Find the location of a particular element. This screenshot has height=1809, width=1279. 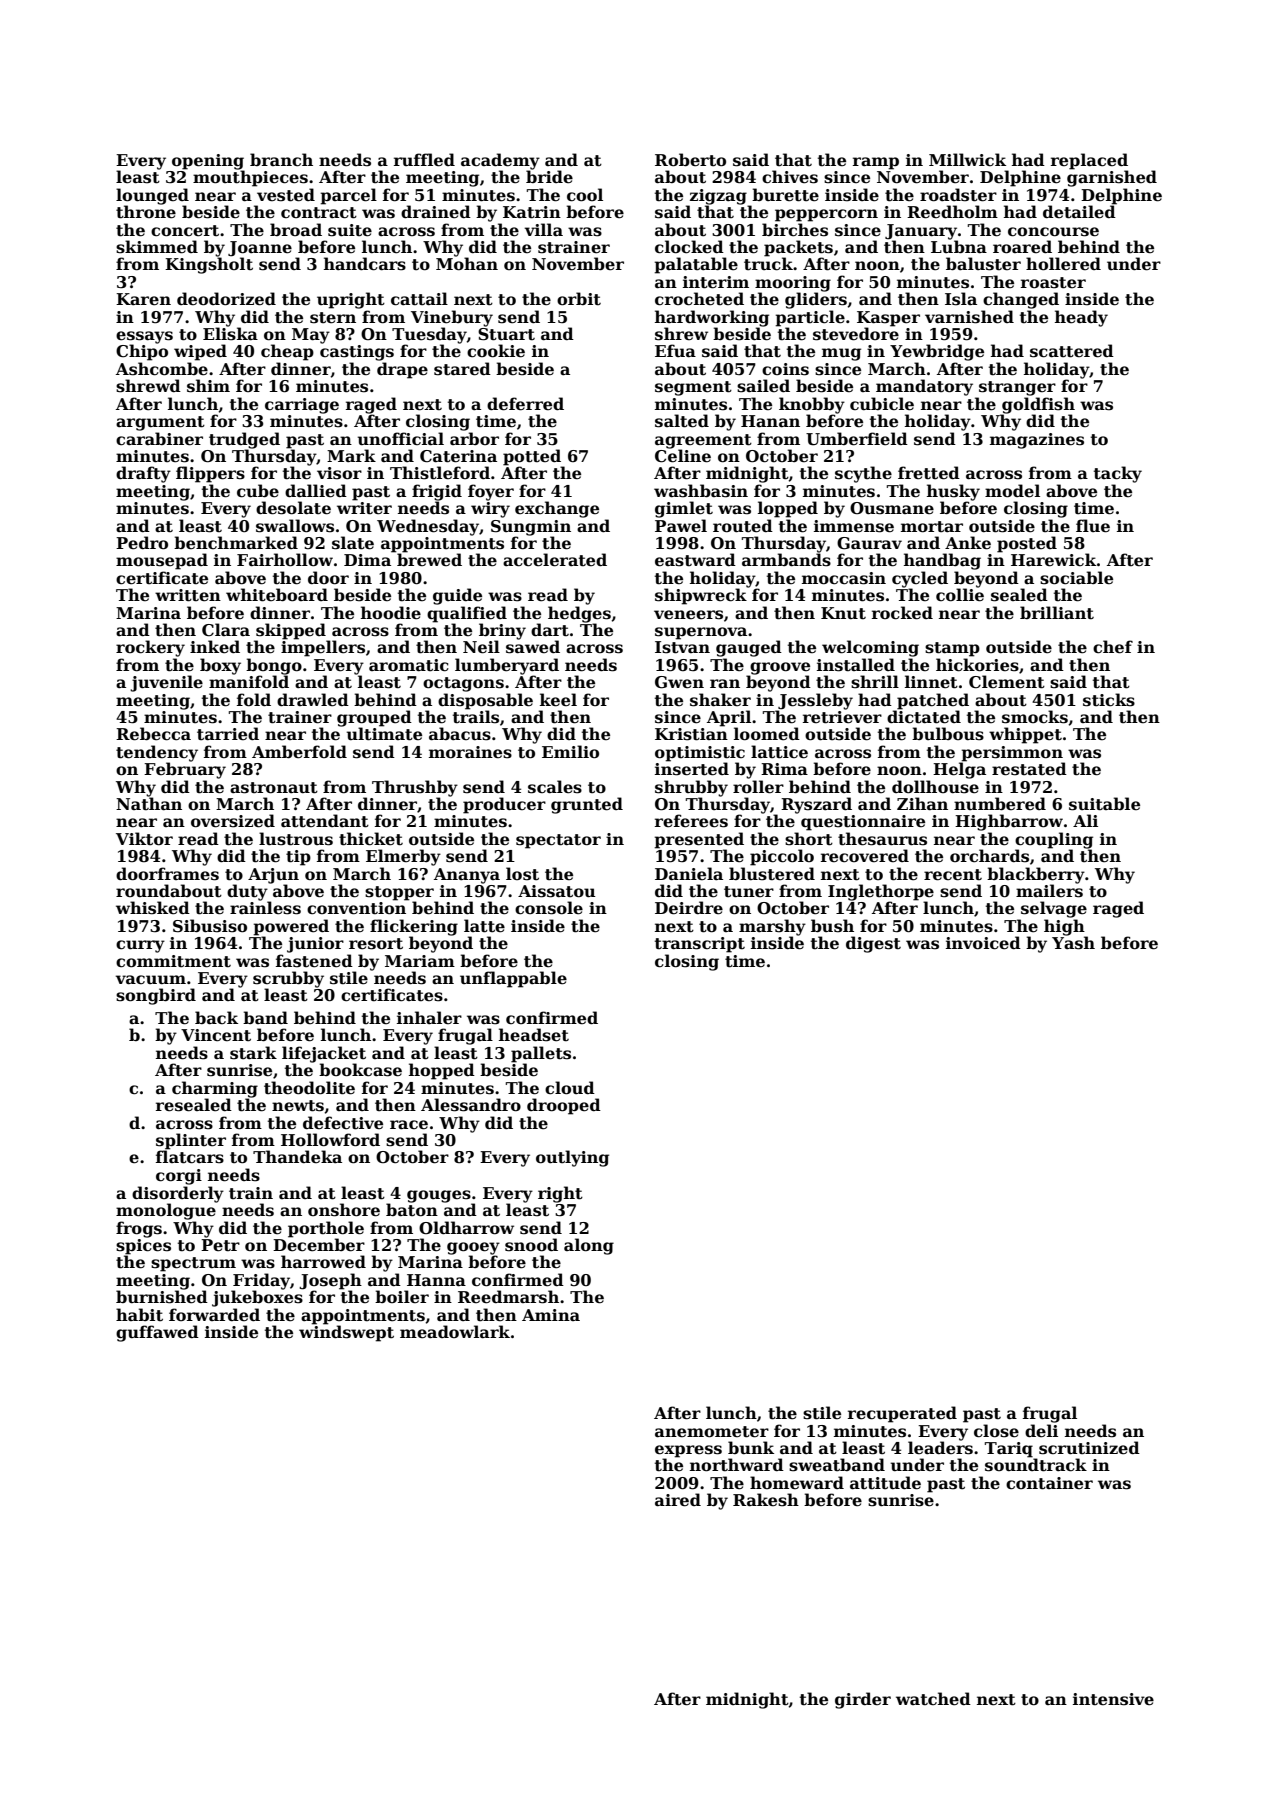

lopped is located at coordinates (788, 509).
